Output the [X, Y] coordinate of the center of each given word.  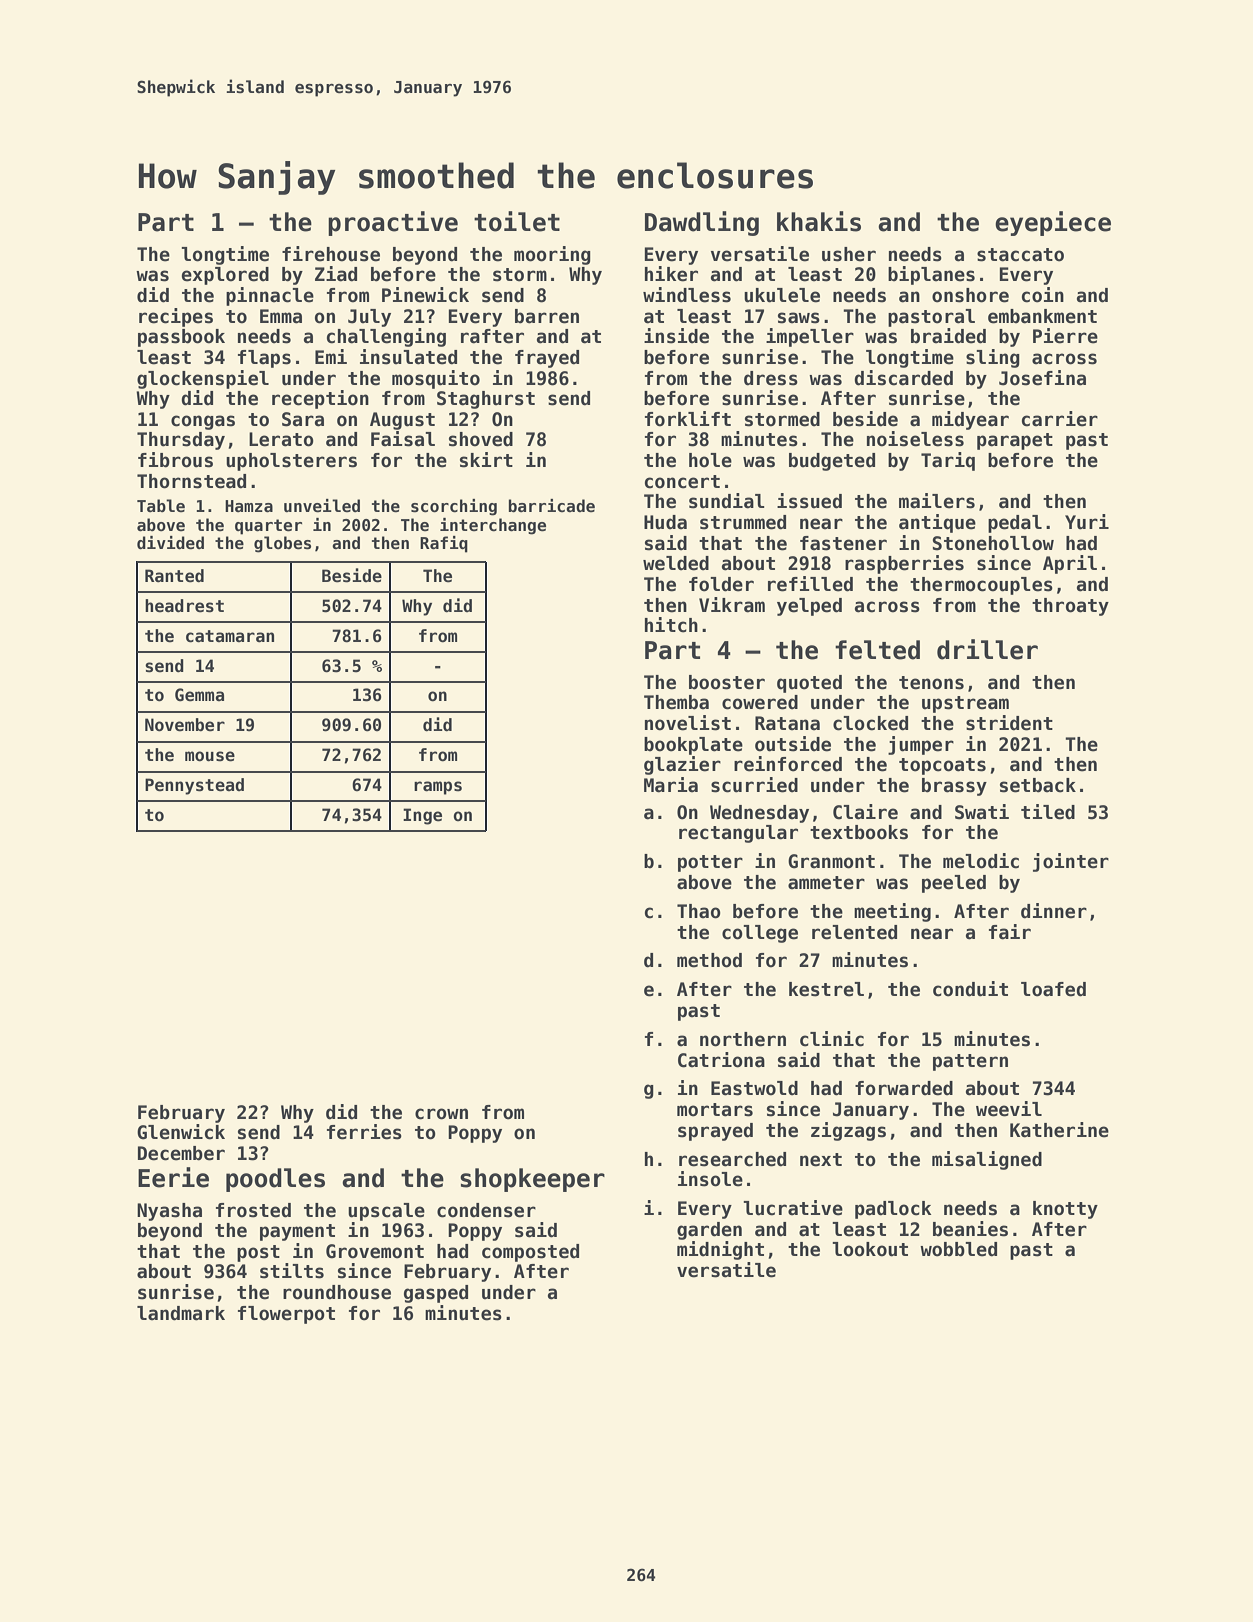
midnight [720, 1250]
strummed [743, 522]
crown [441, 1114]
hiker [671, 274]
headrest [184, 606]
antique [937, 523]
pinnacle [270, 296]
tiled [1048, 812]
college [760, 934]
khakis [819, 221]
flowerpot [286, 1315]
